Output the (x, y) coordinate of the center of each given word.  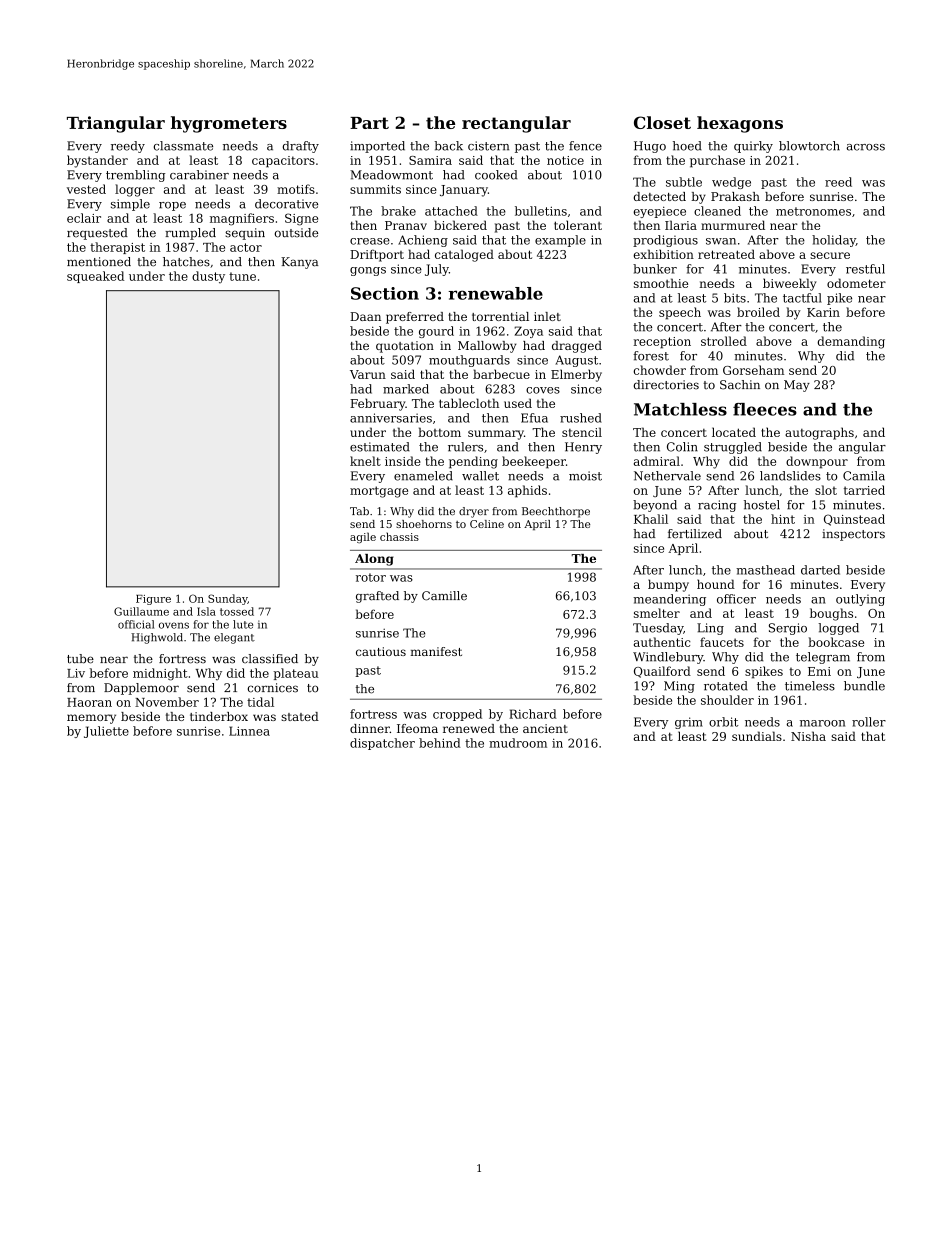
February (377, 404)
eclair (84, 218)
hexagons (740, 124)
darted (820, 570)
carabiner (199, 175)
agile (363, 537)
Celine (487, 524)
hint (783, 519)
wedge (731, 183)
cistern (488, 146)
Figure (153, 600)
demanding (851, 342)
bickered (460, 225)
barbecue (501, 374)
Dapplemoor (141, 689)
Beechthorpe (556, 512)
